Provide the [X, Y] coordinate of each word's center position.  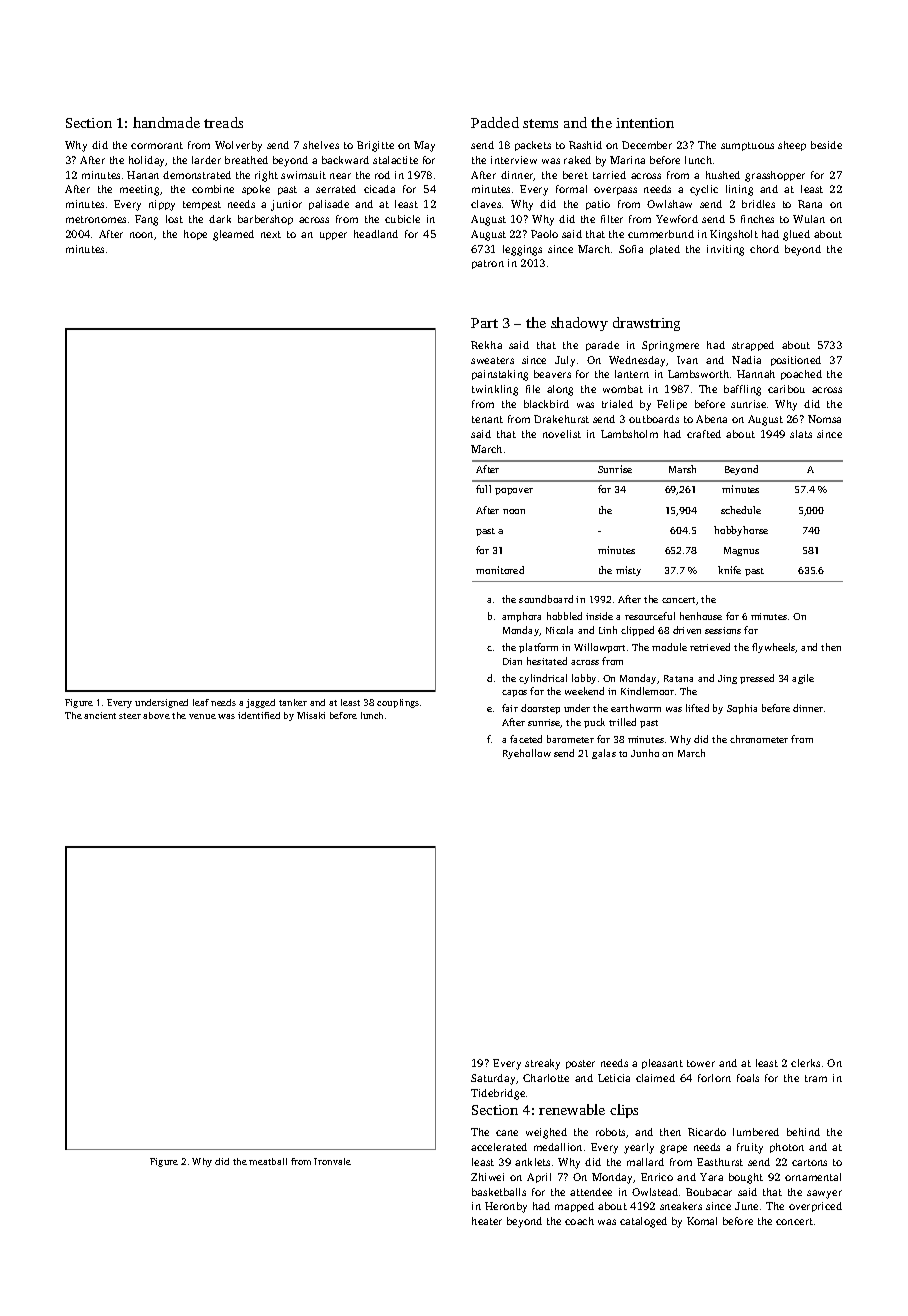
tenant [487, 419]
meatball [268, 1161]
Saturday [493, 1079]
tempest [202, 205]
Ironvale [332, 1161]
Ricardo [707, 1132]
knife [729, 570]
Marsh [682, 469]
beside [826, 145]
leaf [201, 702]
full [483, 489]
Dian [512, 661]
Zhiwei [487, 1177]
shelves [321, 145]
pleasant [662, 1064]
